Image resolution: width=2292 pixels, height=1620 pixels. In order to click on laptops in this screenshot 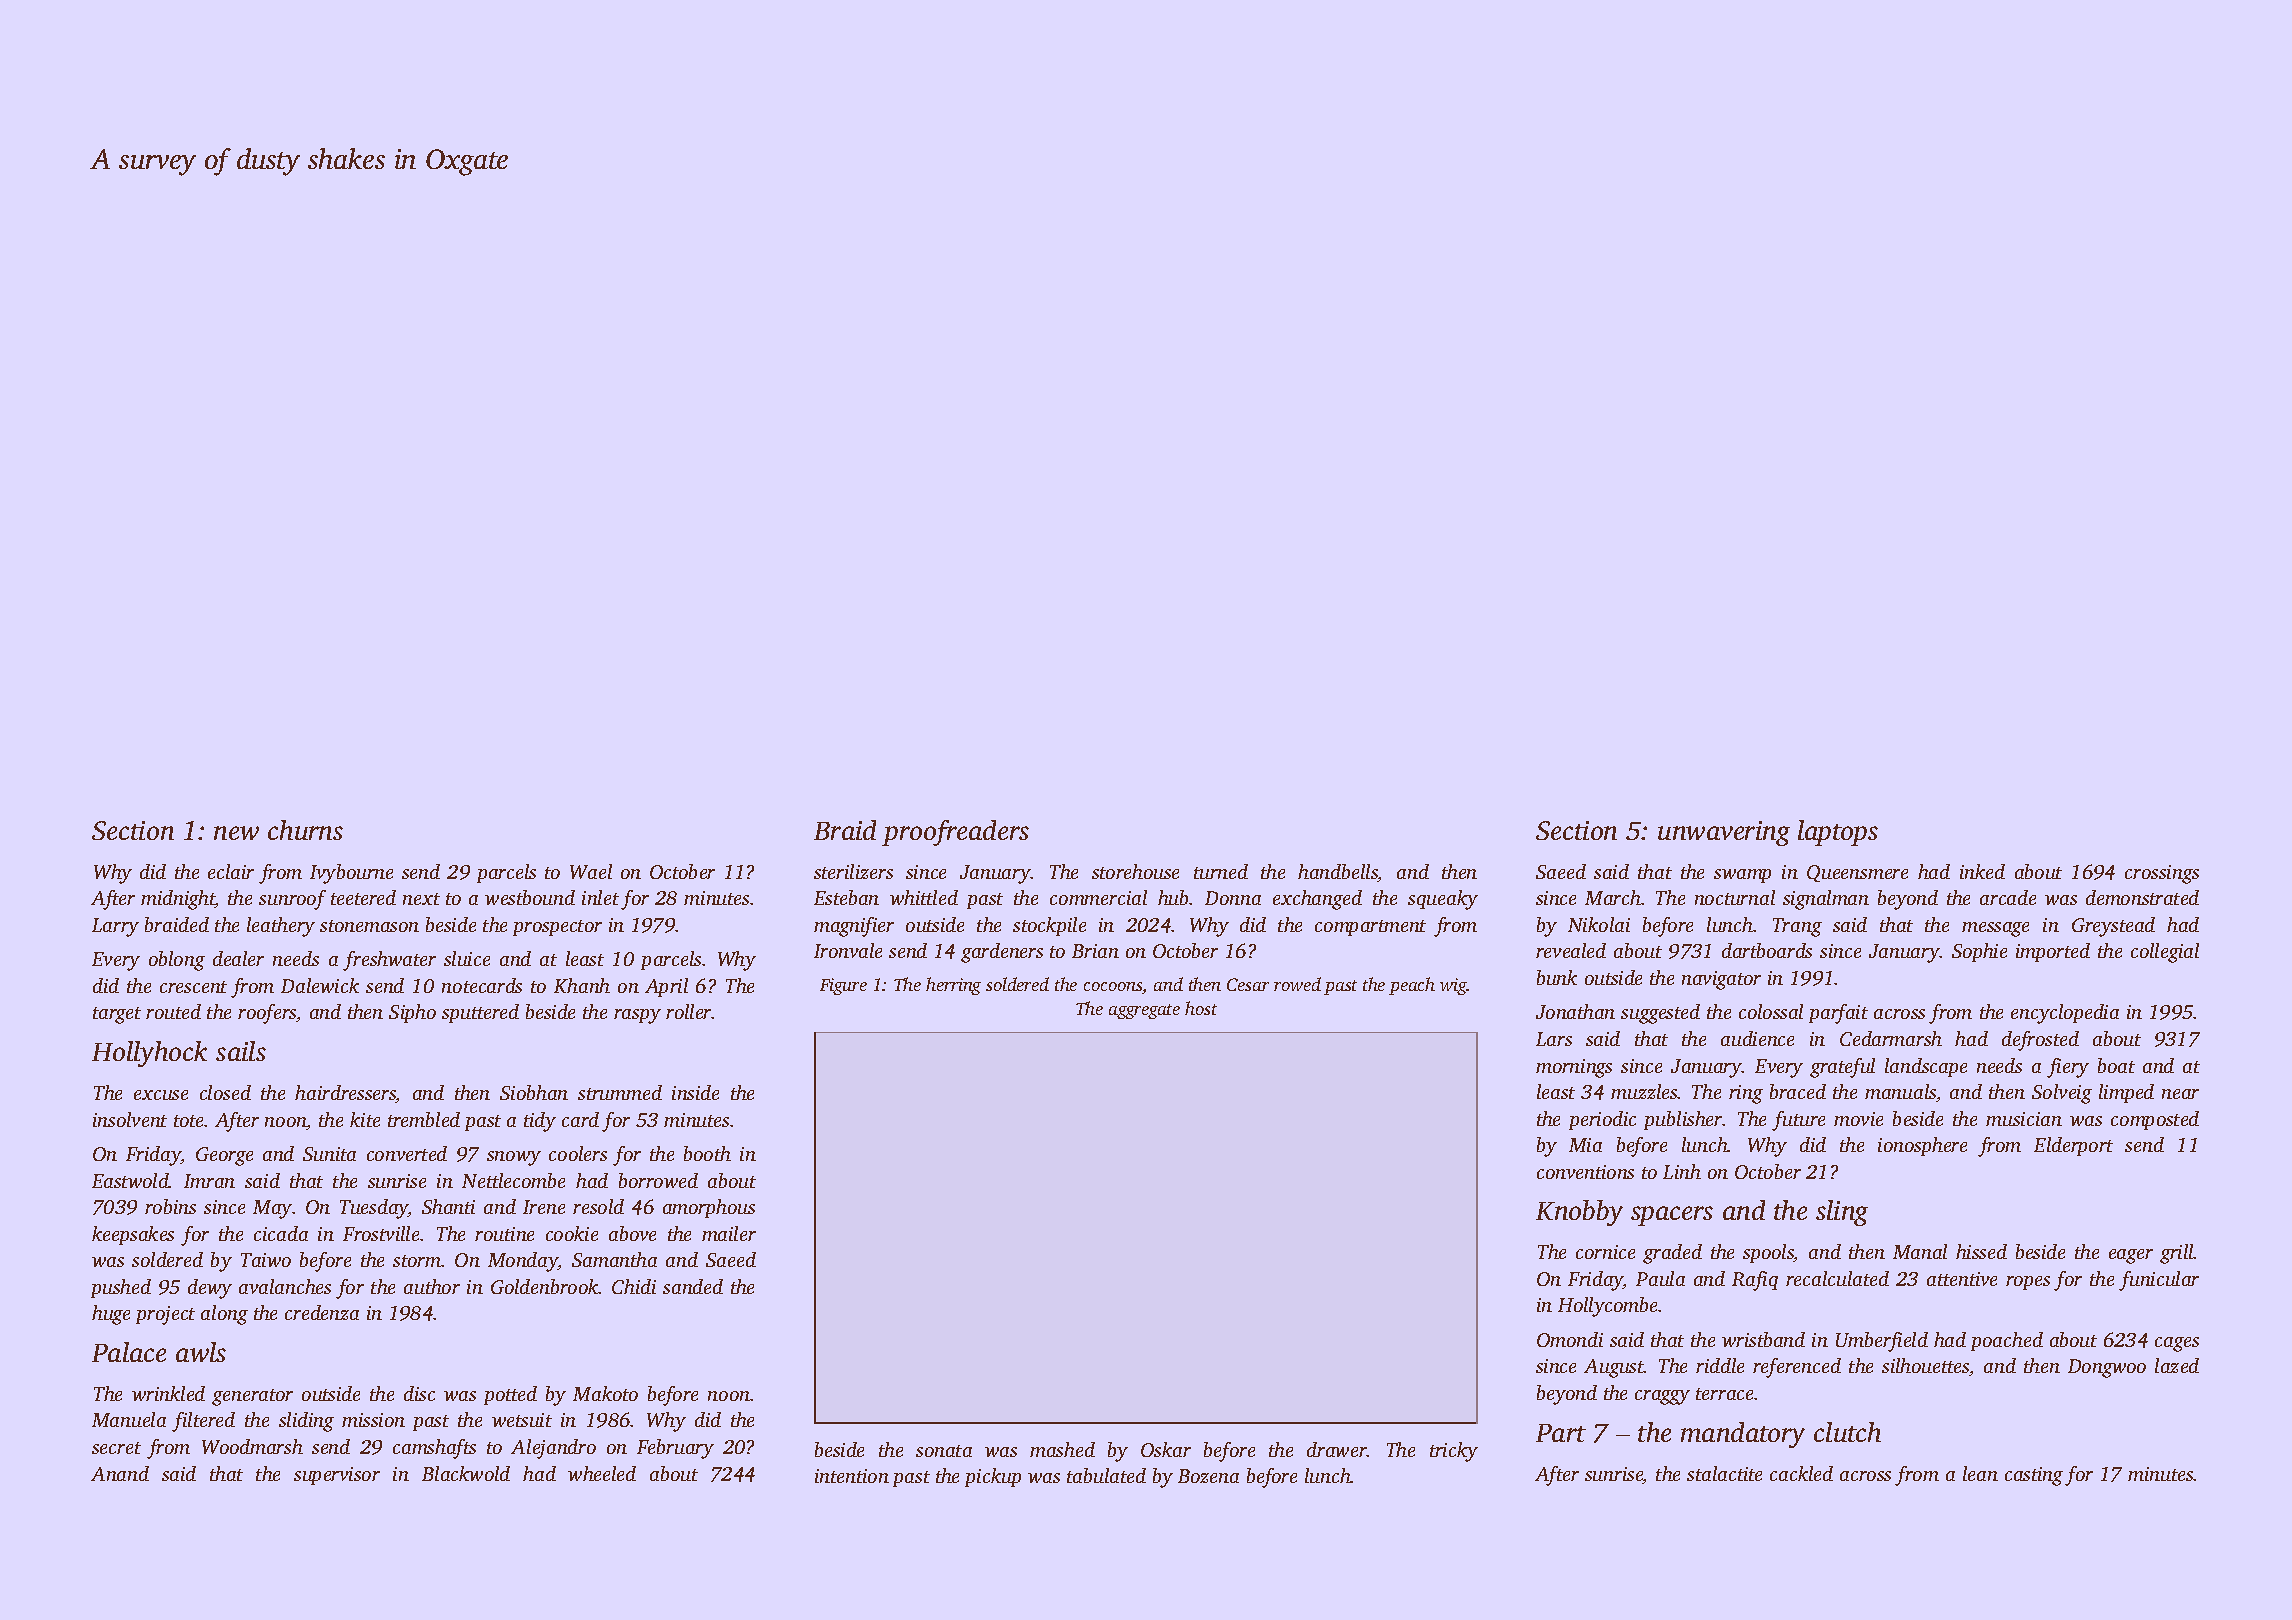, I will do `click(1838, 833)`.
